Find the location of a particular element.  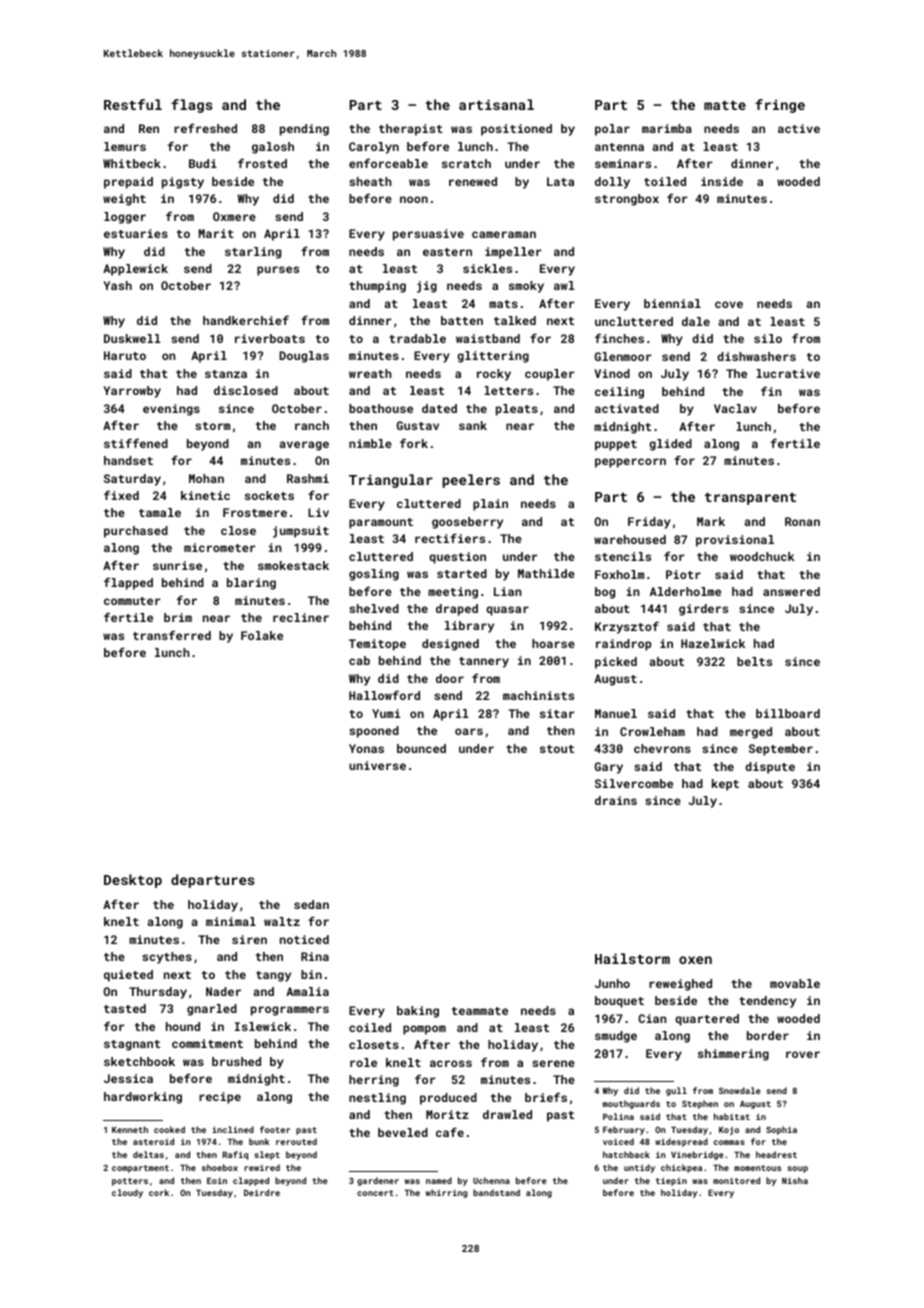

universe is located at coordinates (377, 765).
